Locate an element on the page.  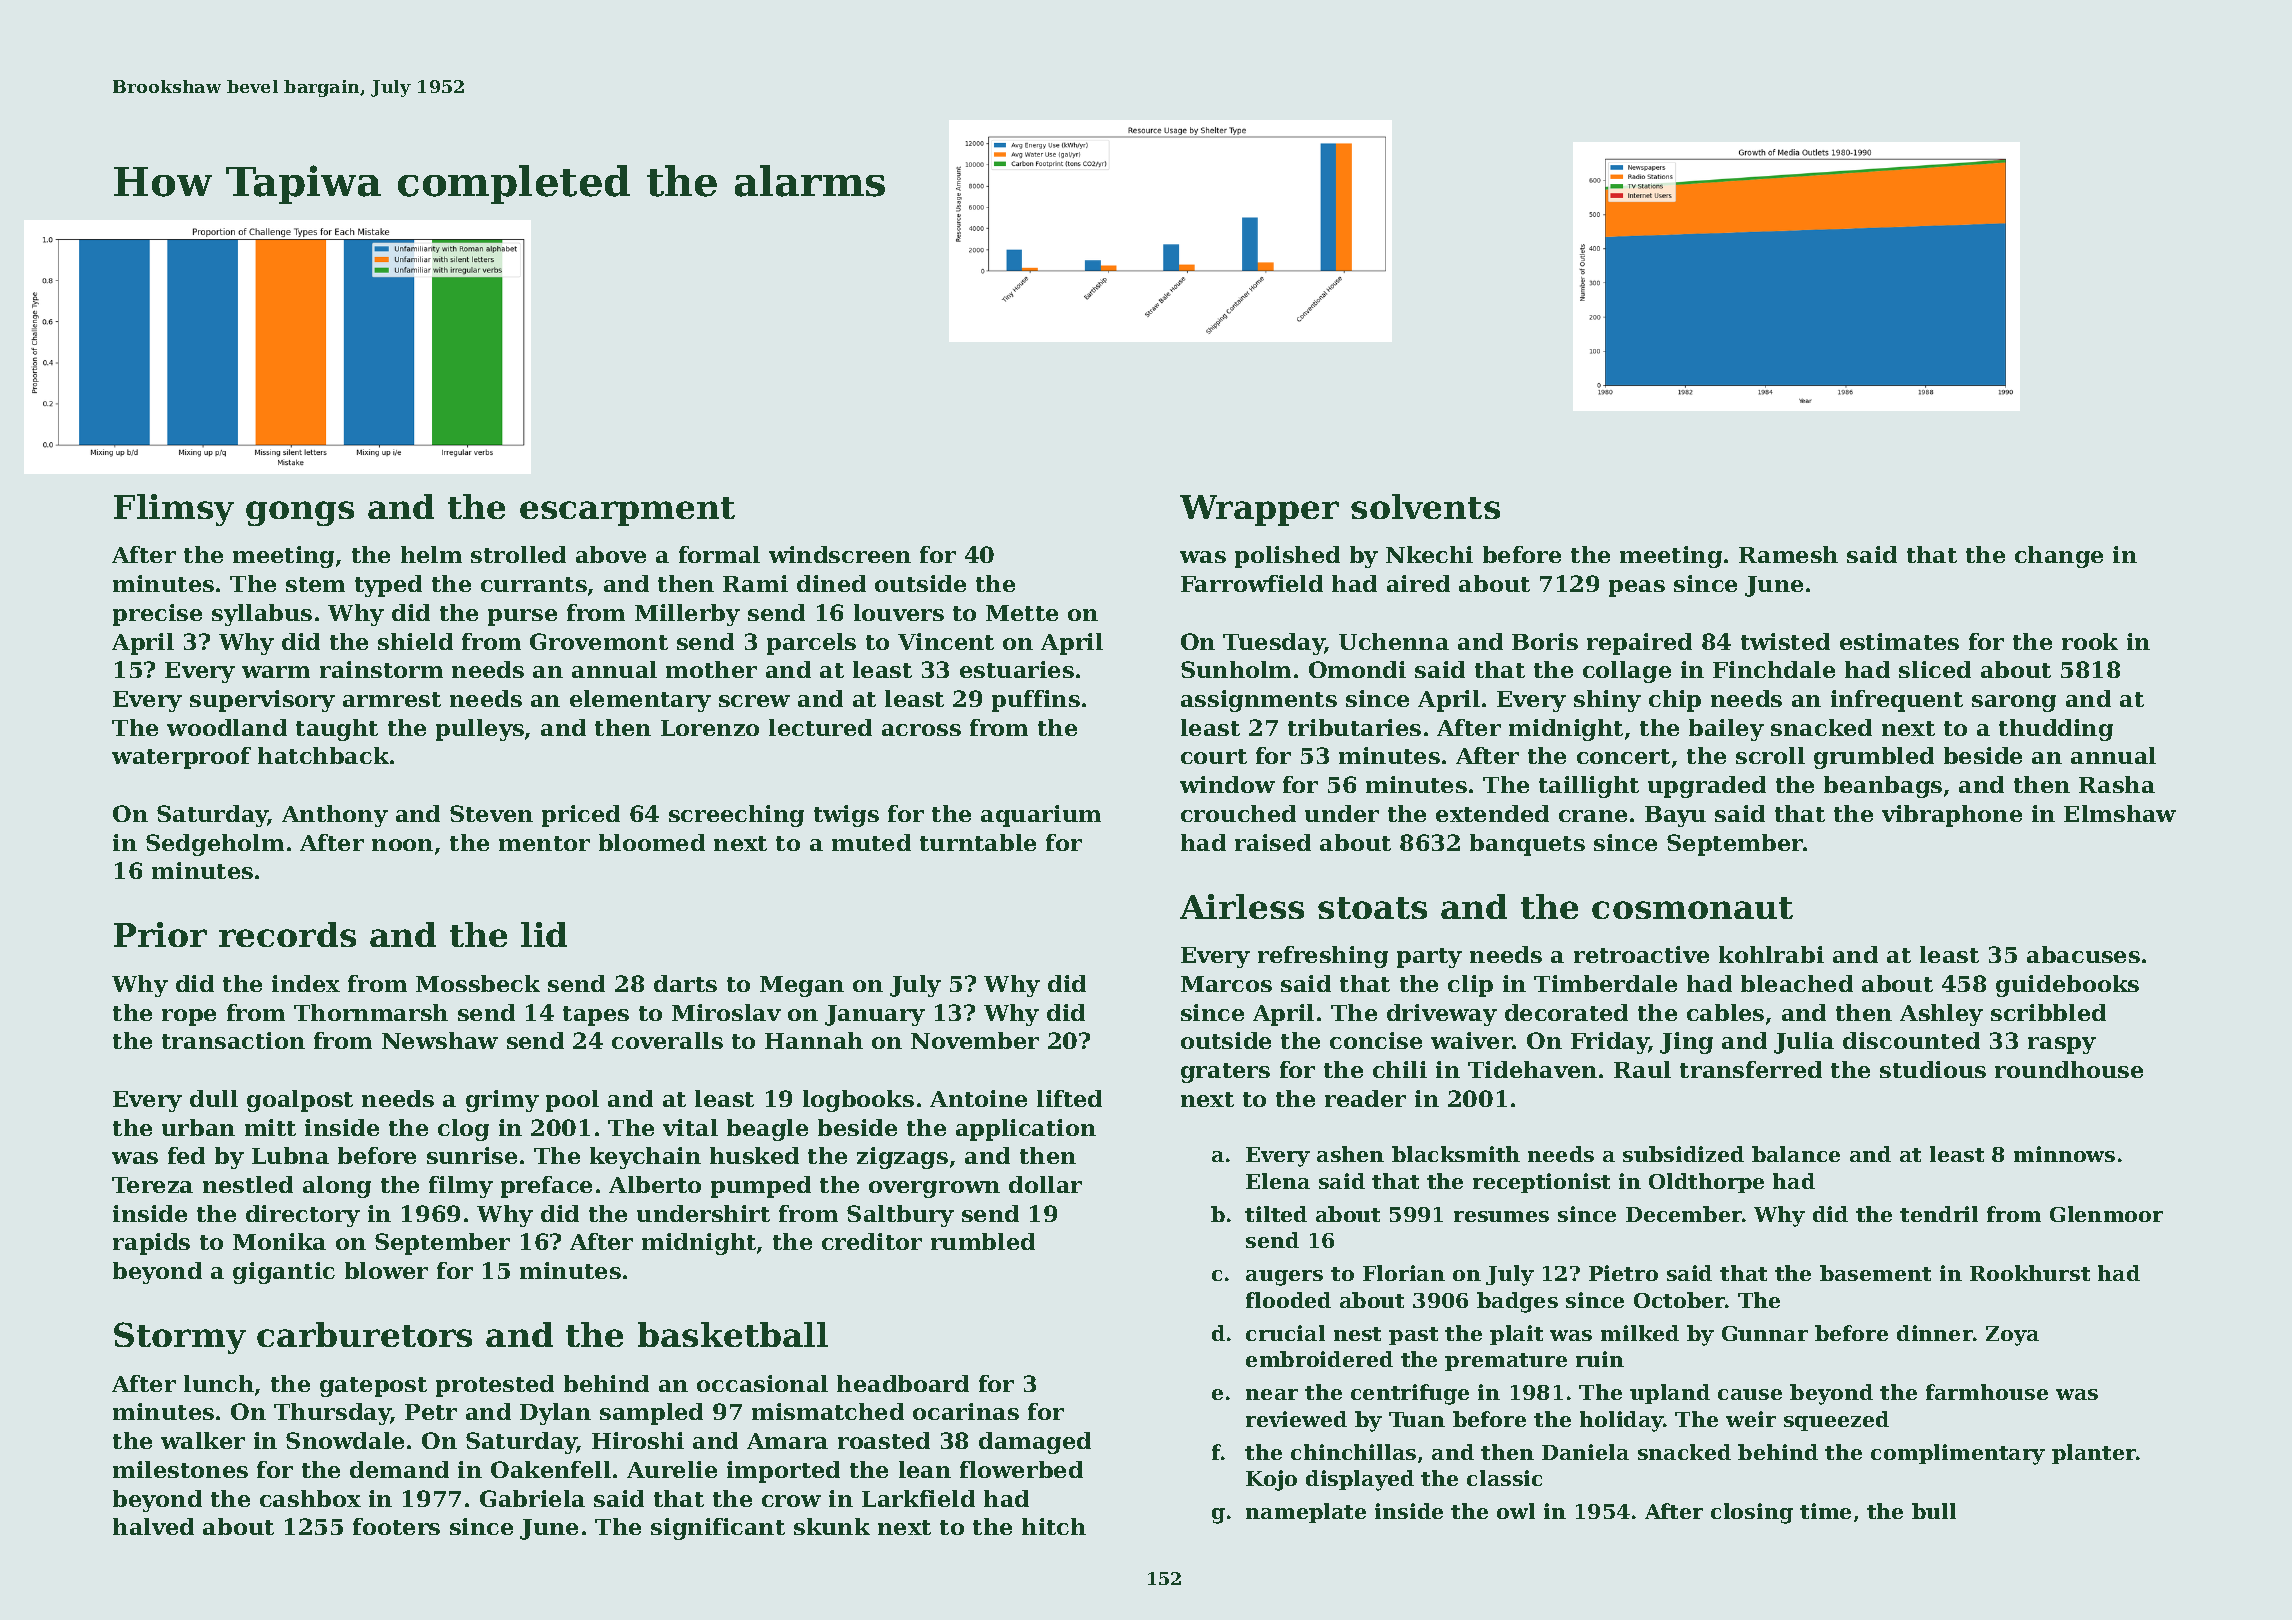
cosmonaut is located at coordinates (1692, 908).
